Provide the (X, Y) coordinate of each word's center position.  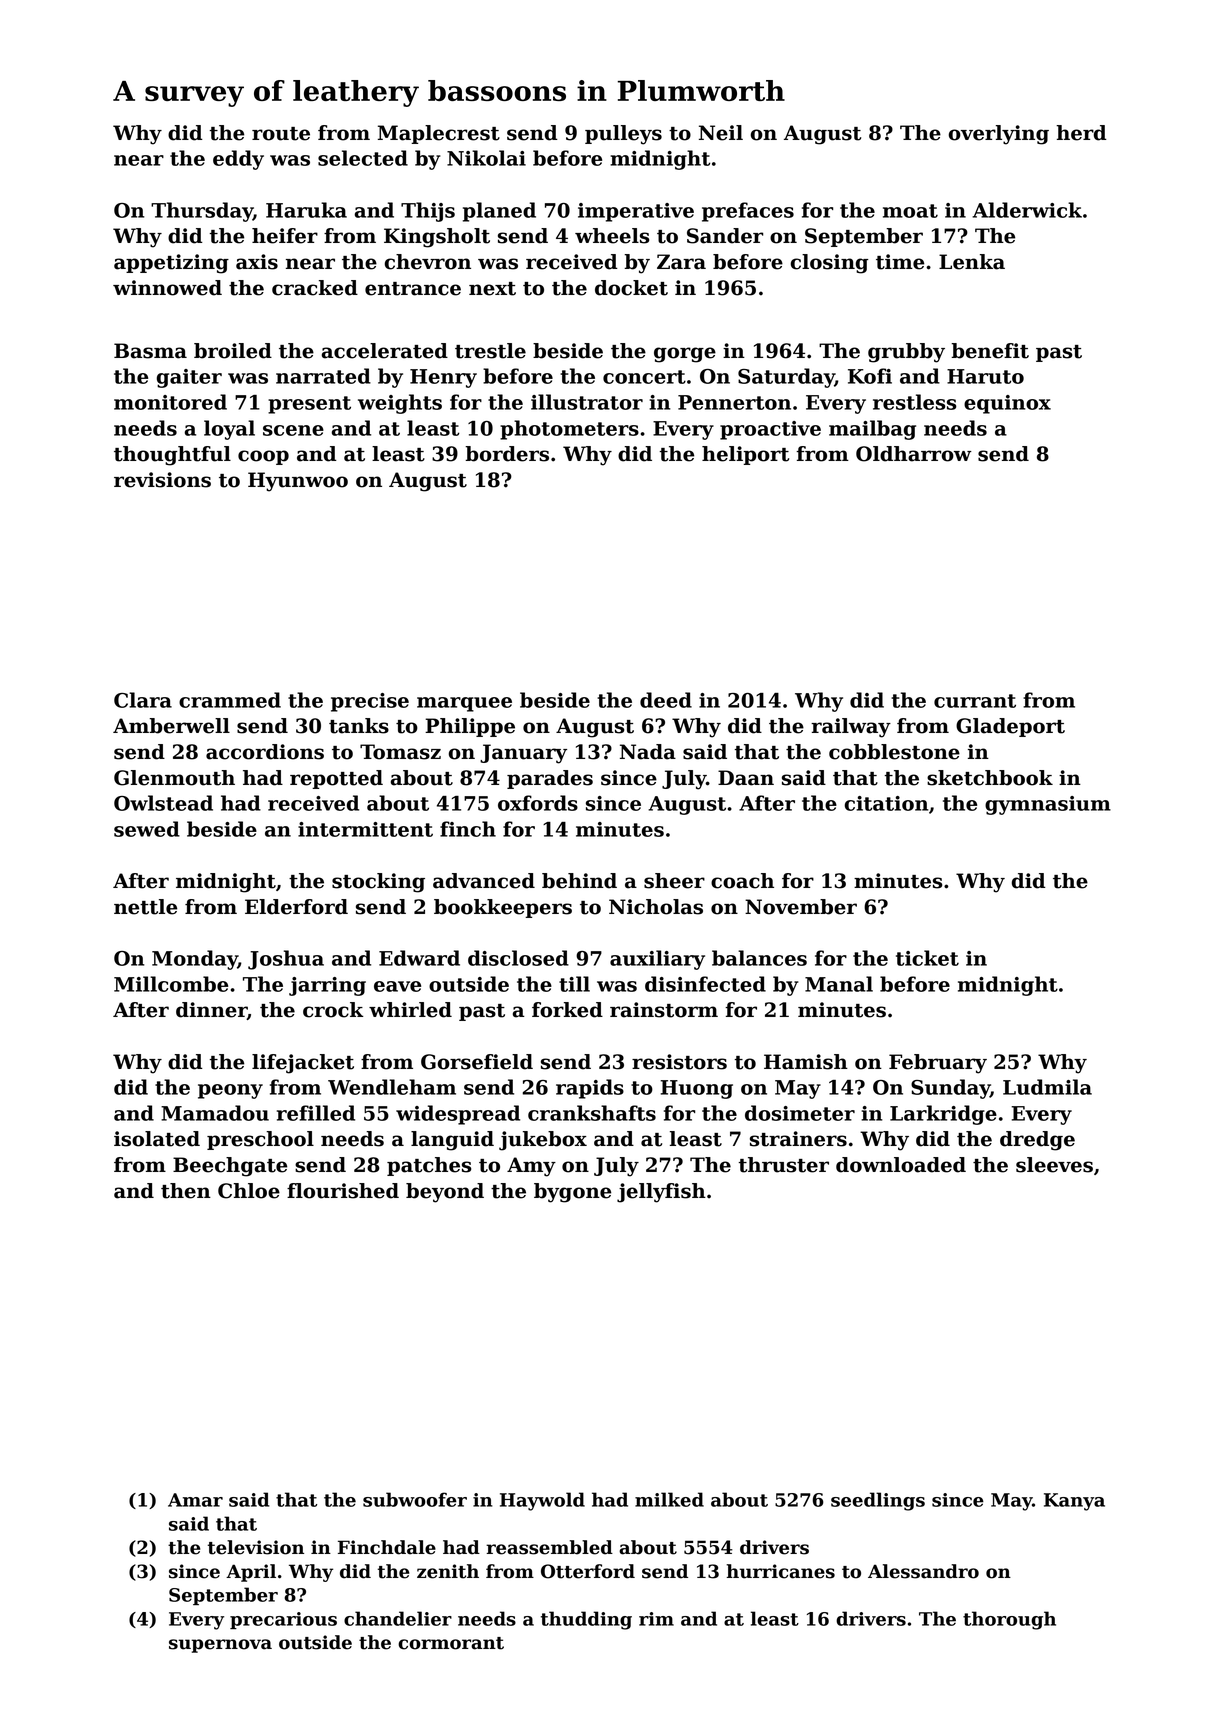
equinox (1007, 404)
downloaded (901, 1165)
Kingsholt (437, 238)
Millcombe (171, 984)
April (251, 1573)
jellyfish (661, 1193)
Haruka (306, 210)
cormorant (451, 1643)
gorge (685, 355)
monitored (170, 402)
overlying (999, 135)
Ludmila (1047, 1087)
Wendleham (392, 1087)
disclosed (518, 958)
